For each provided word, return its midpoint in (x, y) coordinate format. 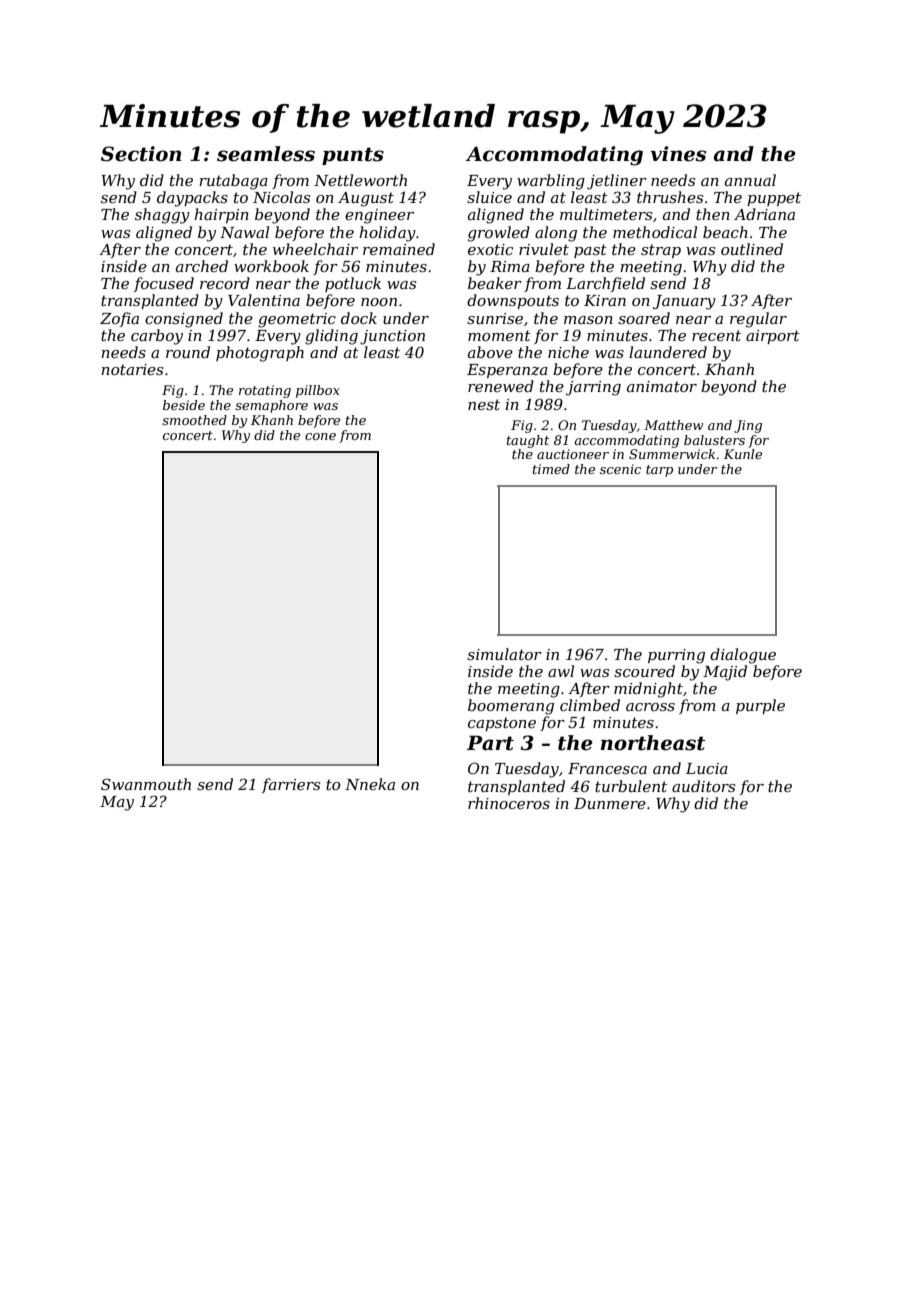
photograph (260, 354)
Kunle (743, 454)
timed (551, 469)
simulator (504, 654)
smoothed (194, 420)
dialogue (743, 656)
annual (750, 180)
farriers (291, 785)
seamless (266, 154)
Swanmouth (146, 784)
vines (678, 154)
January (684, 302)
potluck (353, 284)
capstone (502, 724)
